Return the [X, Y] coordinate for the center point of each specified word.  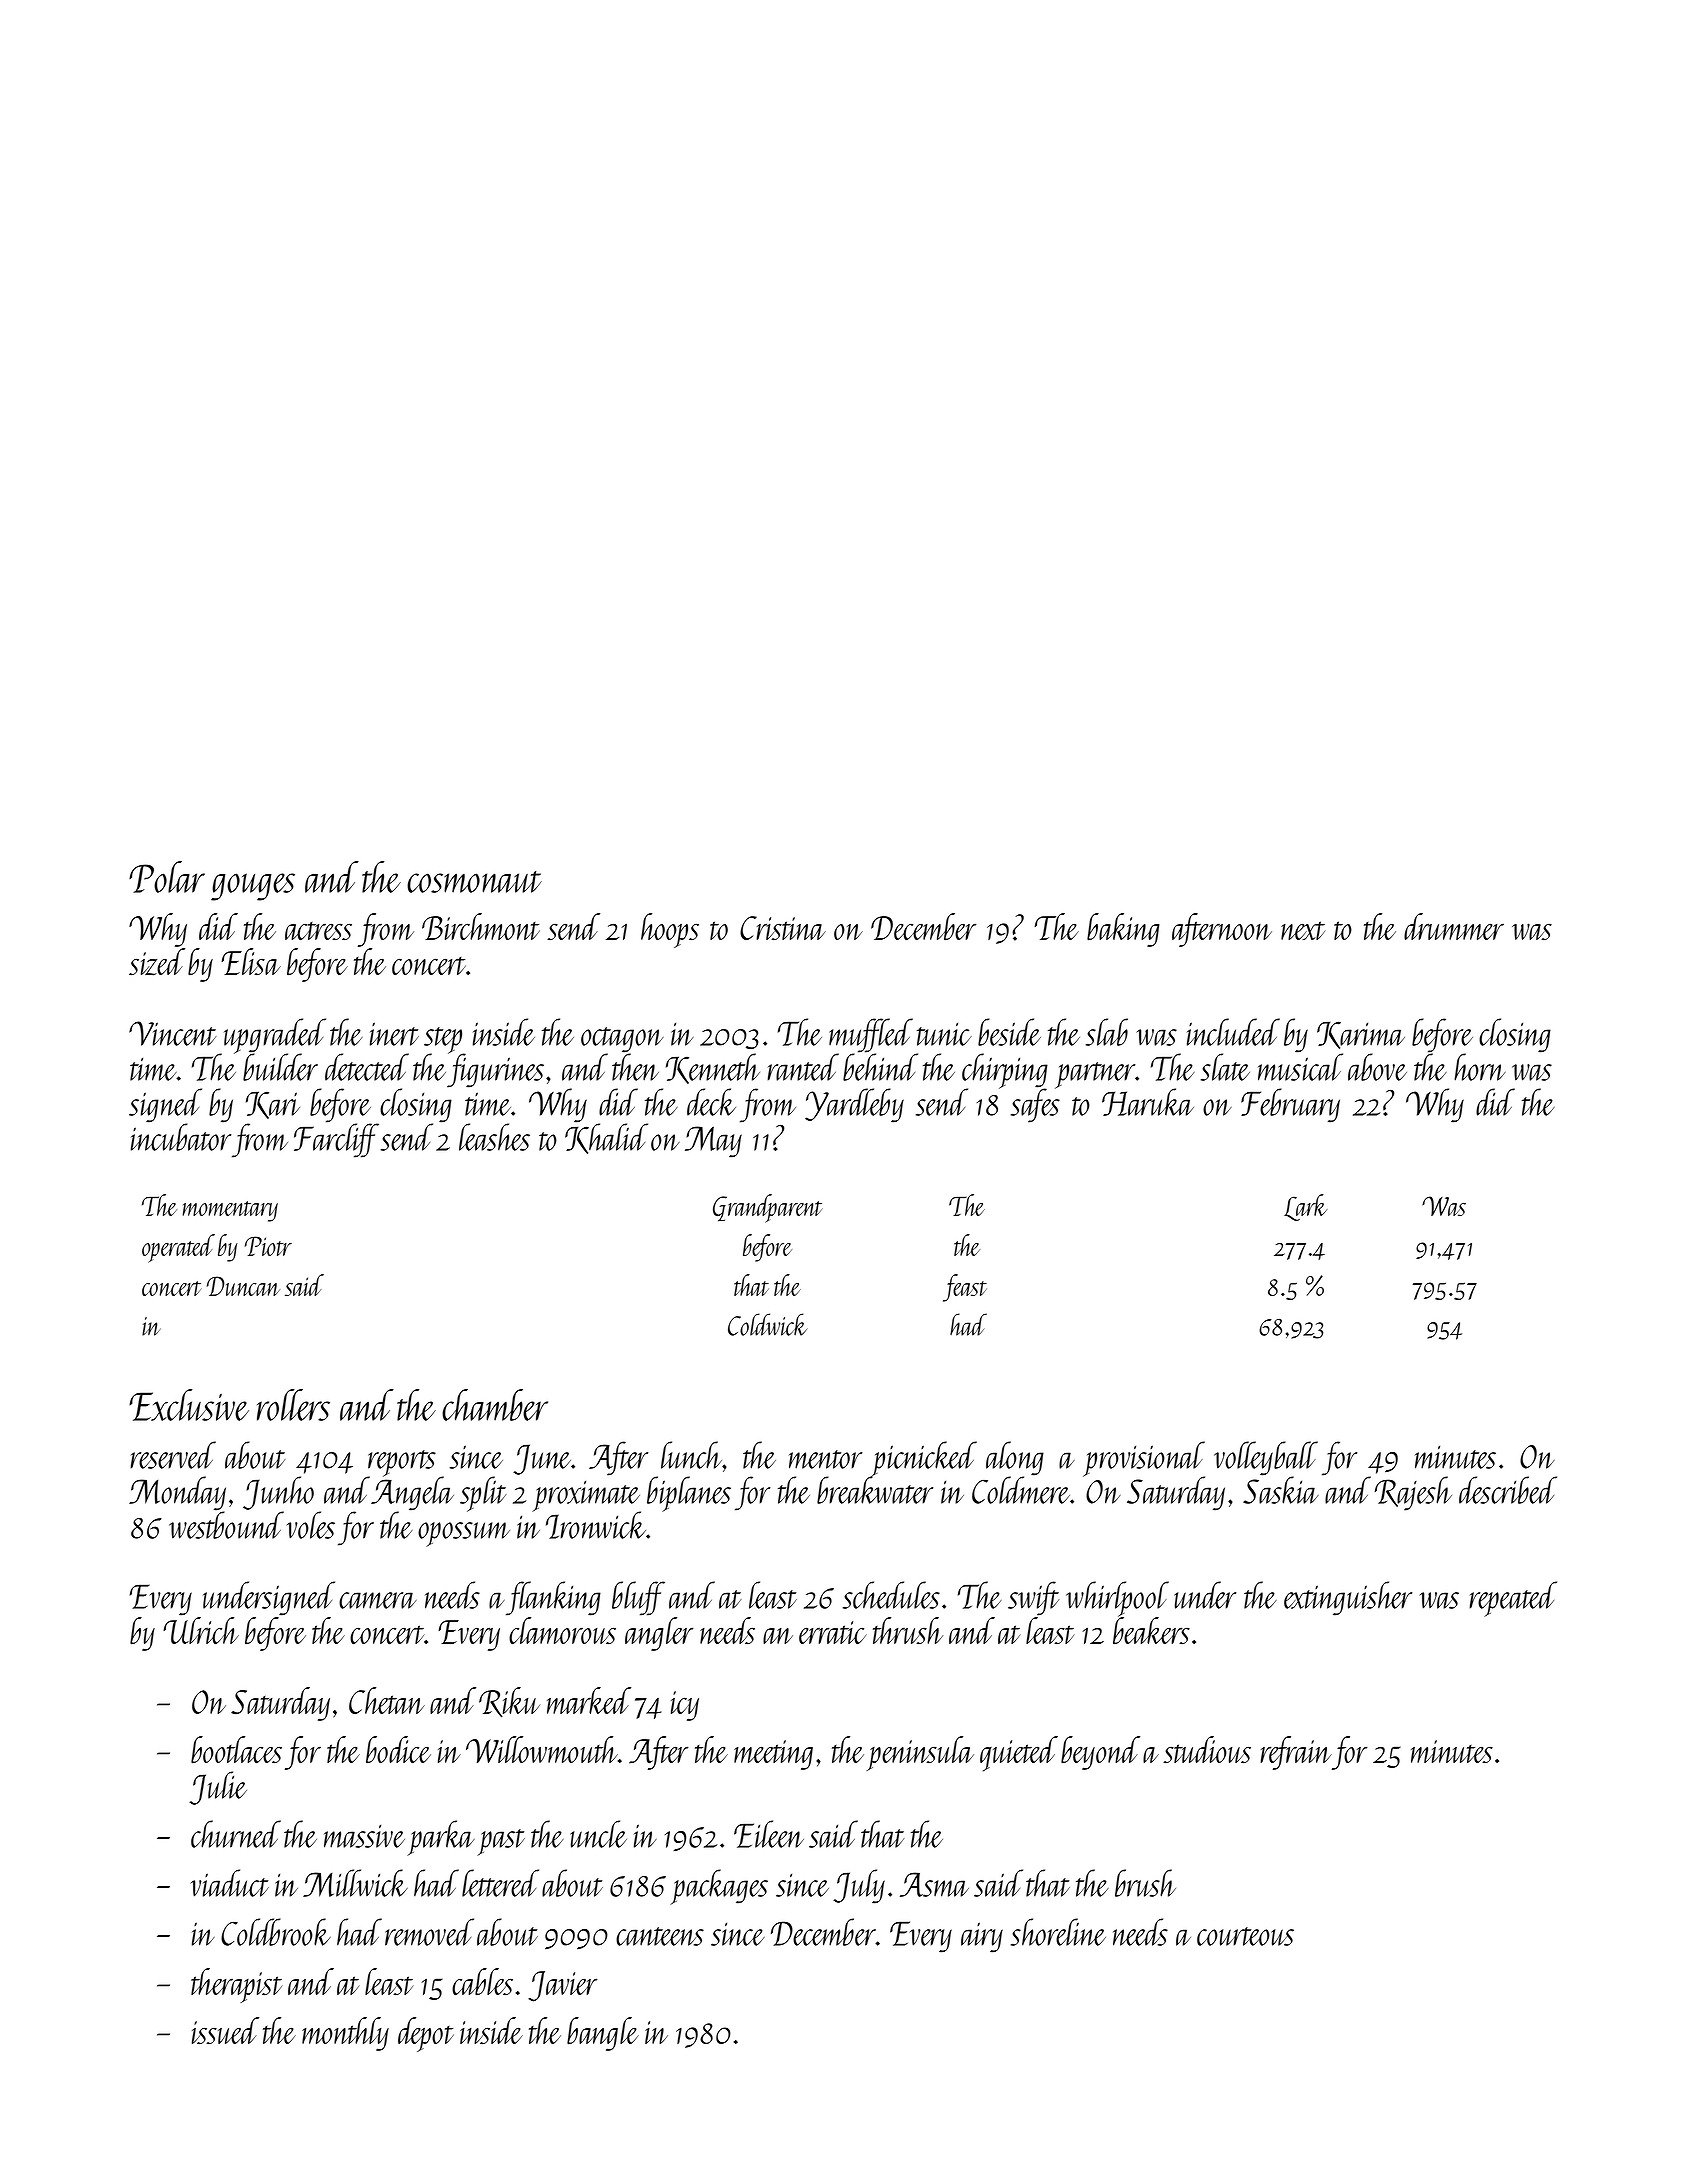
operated [178, 1248]
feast [965, 1288]
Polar [167, 877]
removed [429, 1932]
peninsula [920, 1753]
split [483, 1494]
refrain [1296, 1753]
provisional [1144, 1459]
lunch [692, 1455]
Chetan [387, 1700]
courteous [1245, 1936]
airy [982, 1937]
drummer [1454, 926]
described [1508, 1490]
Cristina [783, 928]
